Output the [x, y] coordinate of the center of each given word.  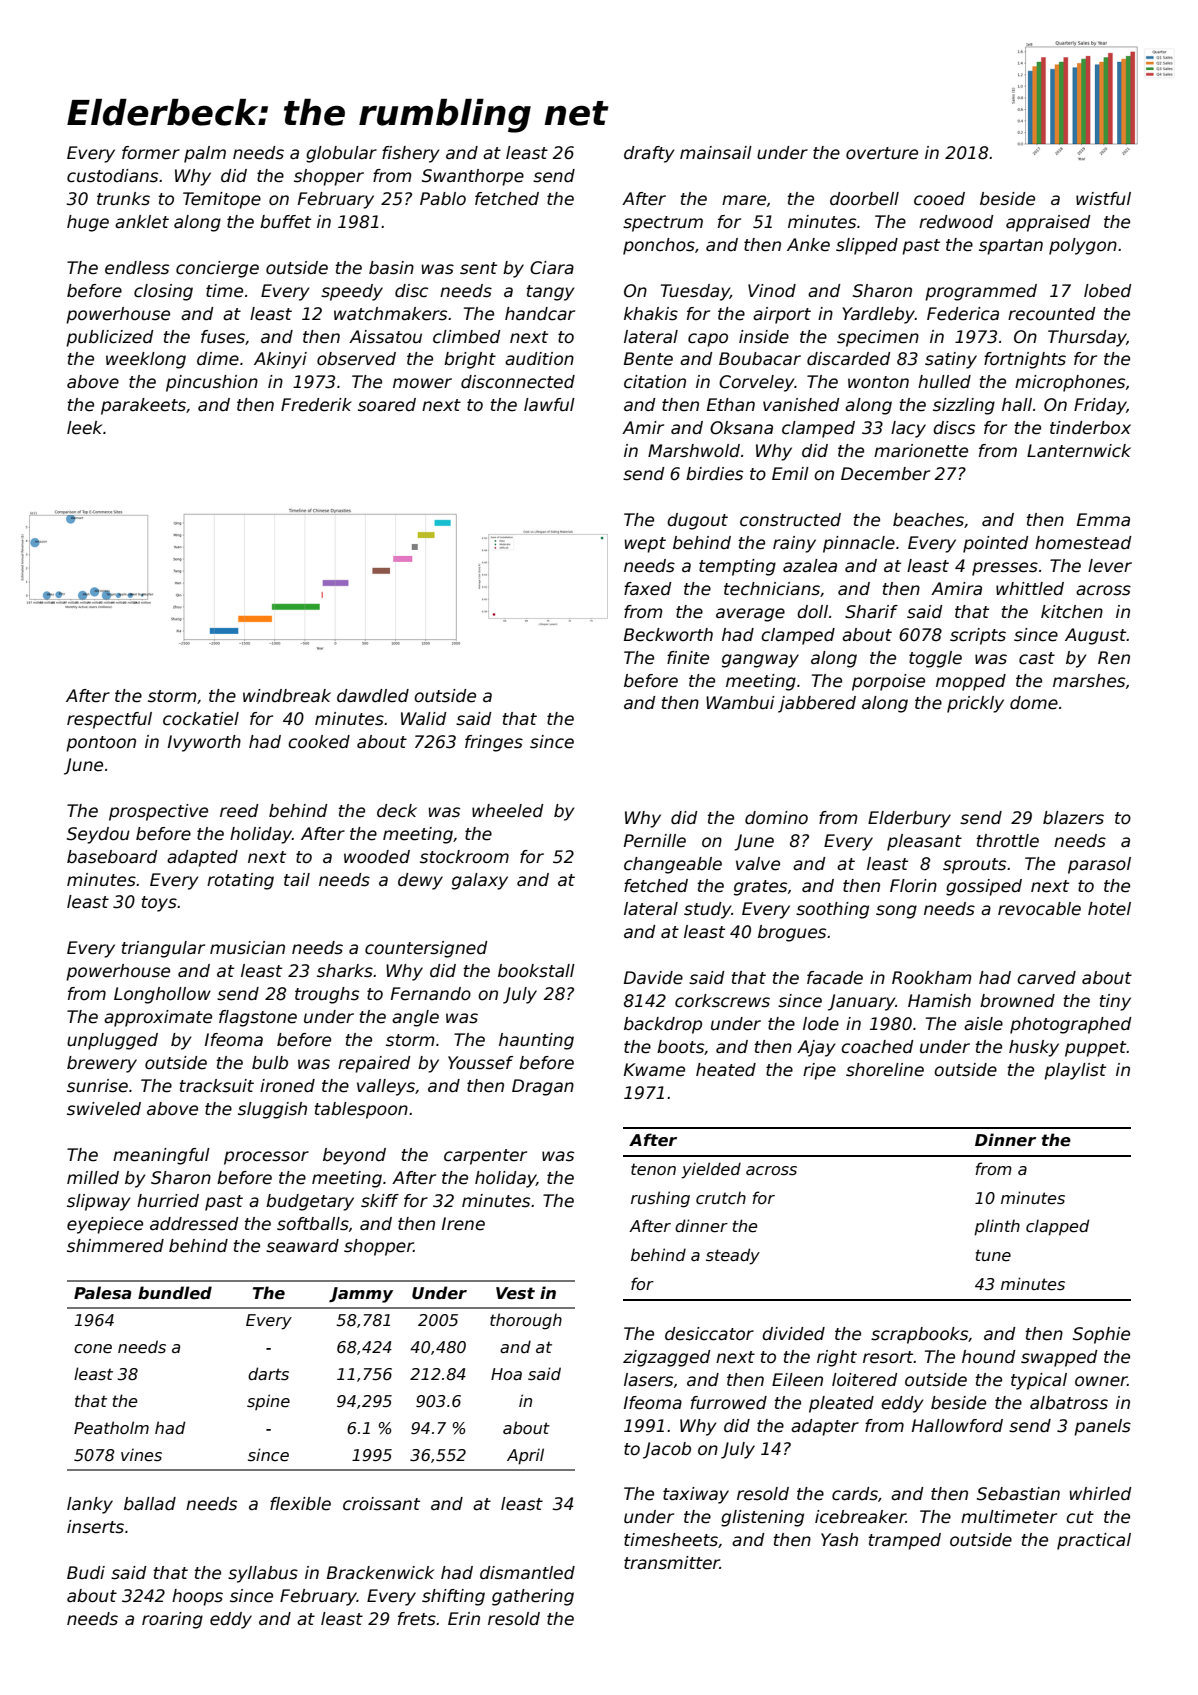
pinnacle [859, 544]
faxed [648, 589]
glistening [762, 1518]
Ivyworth [204, 743]
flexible [300, 1504]
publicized [110, 338]
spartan [1011, 247]
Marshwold [694, 451]
